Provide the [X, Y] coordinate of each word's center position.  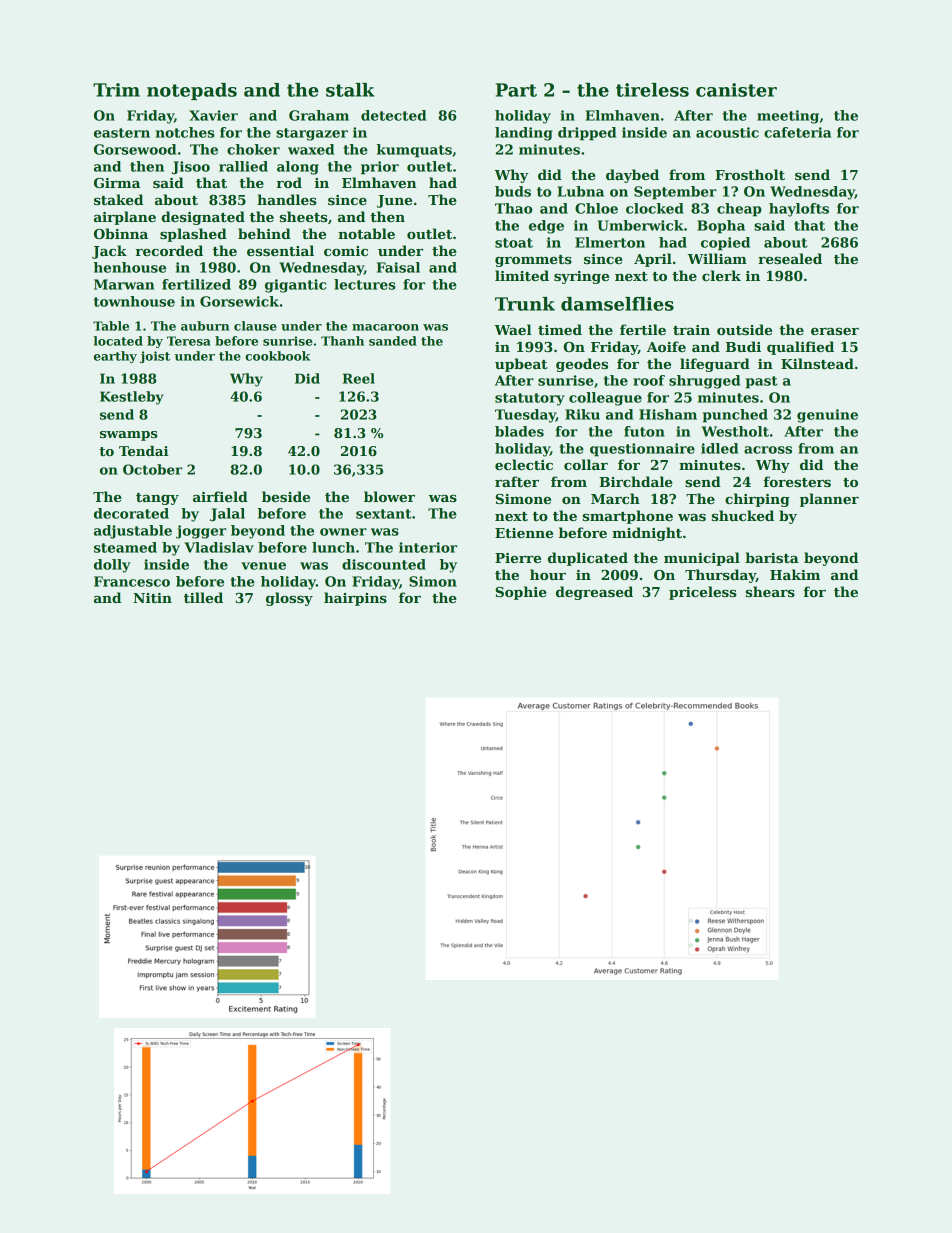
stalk [350, 90]
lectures [365, 284]
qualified [800, 348]
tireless [652, 90]
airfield [220, 496]
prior [380, 168]
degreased [594, 593]
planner [829, 500]
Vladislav [219, 547]
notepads [192, 91]
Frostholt [750, 174]
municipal [702, 559]
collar [586, 464]
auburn [205, 326]
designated [203, 218]
